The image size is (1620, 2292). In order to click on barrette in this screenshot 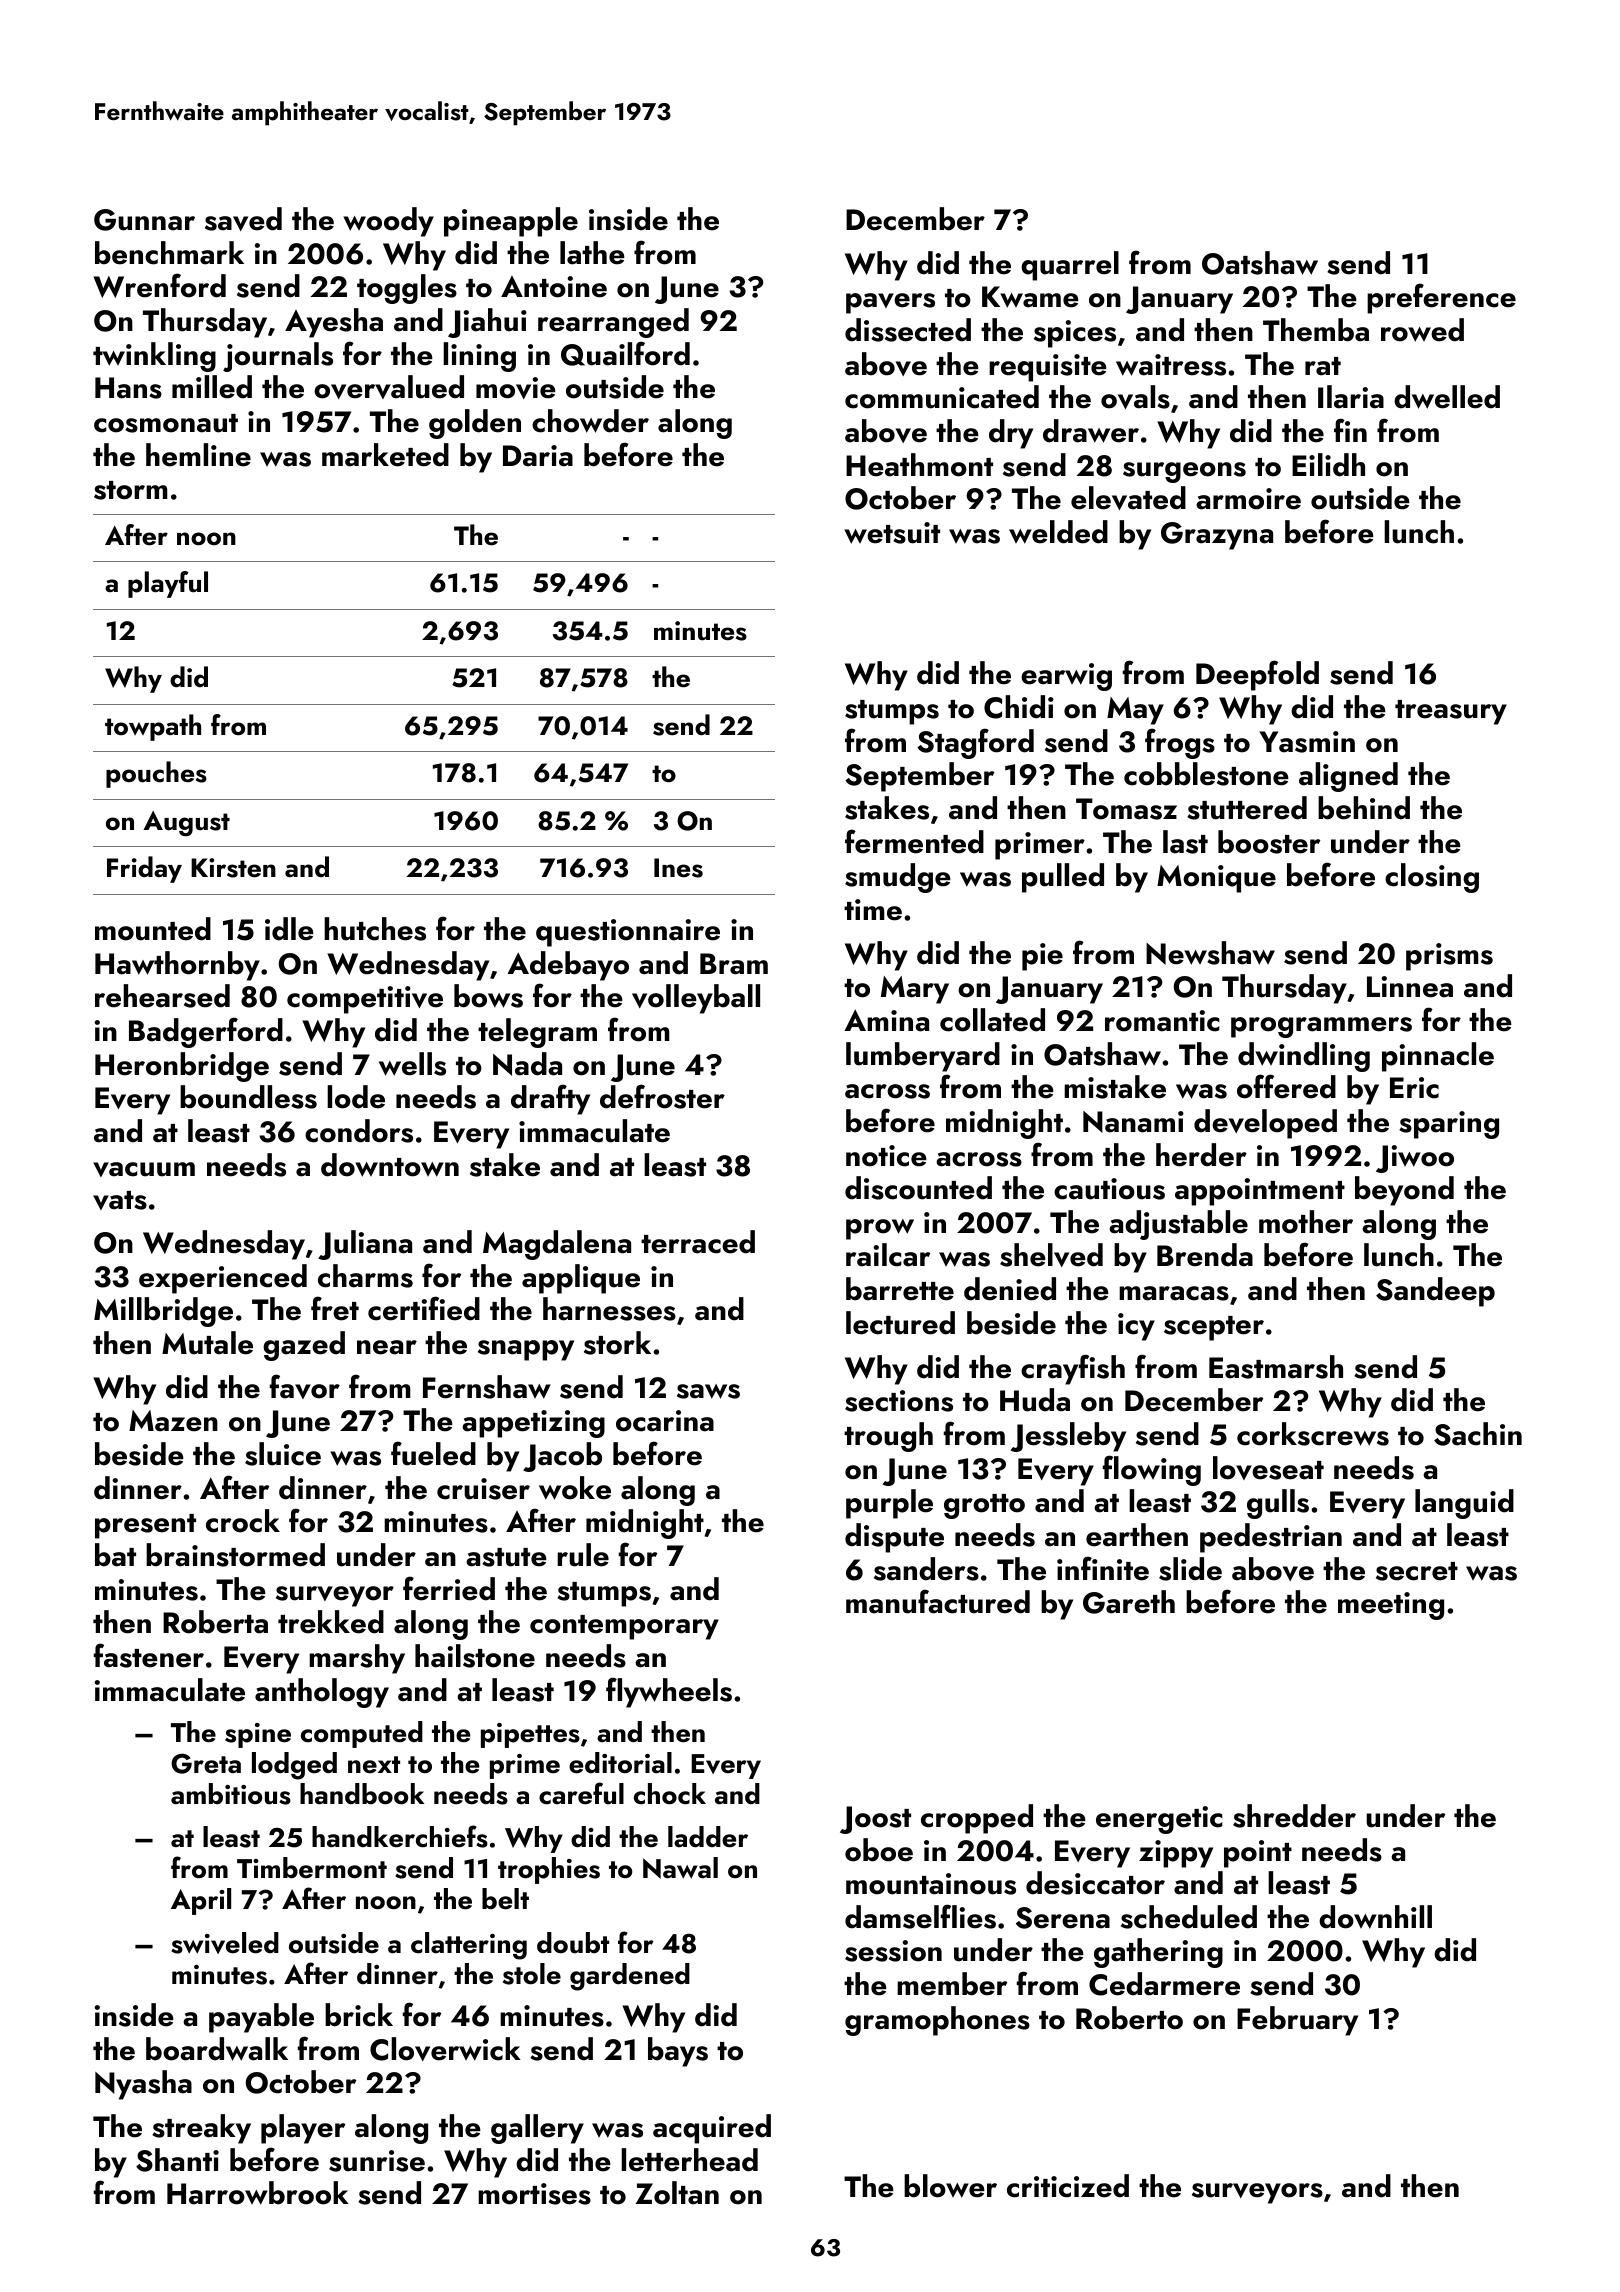, I will do `click(900, 1289)`.
